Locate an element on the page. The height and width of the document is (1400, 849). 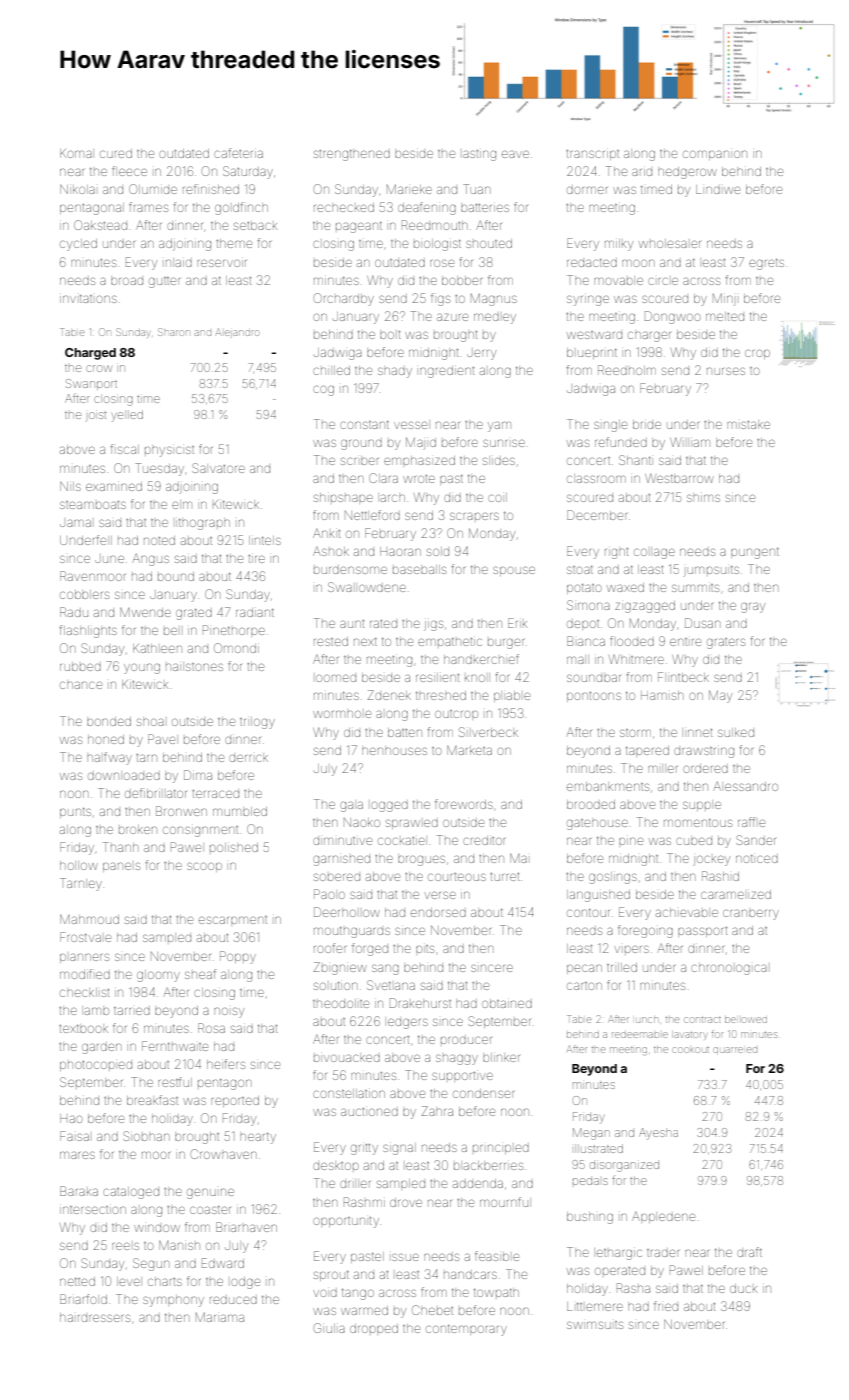
swimsuits is located at coordinates (595, 1325).
